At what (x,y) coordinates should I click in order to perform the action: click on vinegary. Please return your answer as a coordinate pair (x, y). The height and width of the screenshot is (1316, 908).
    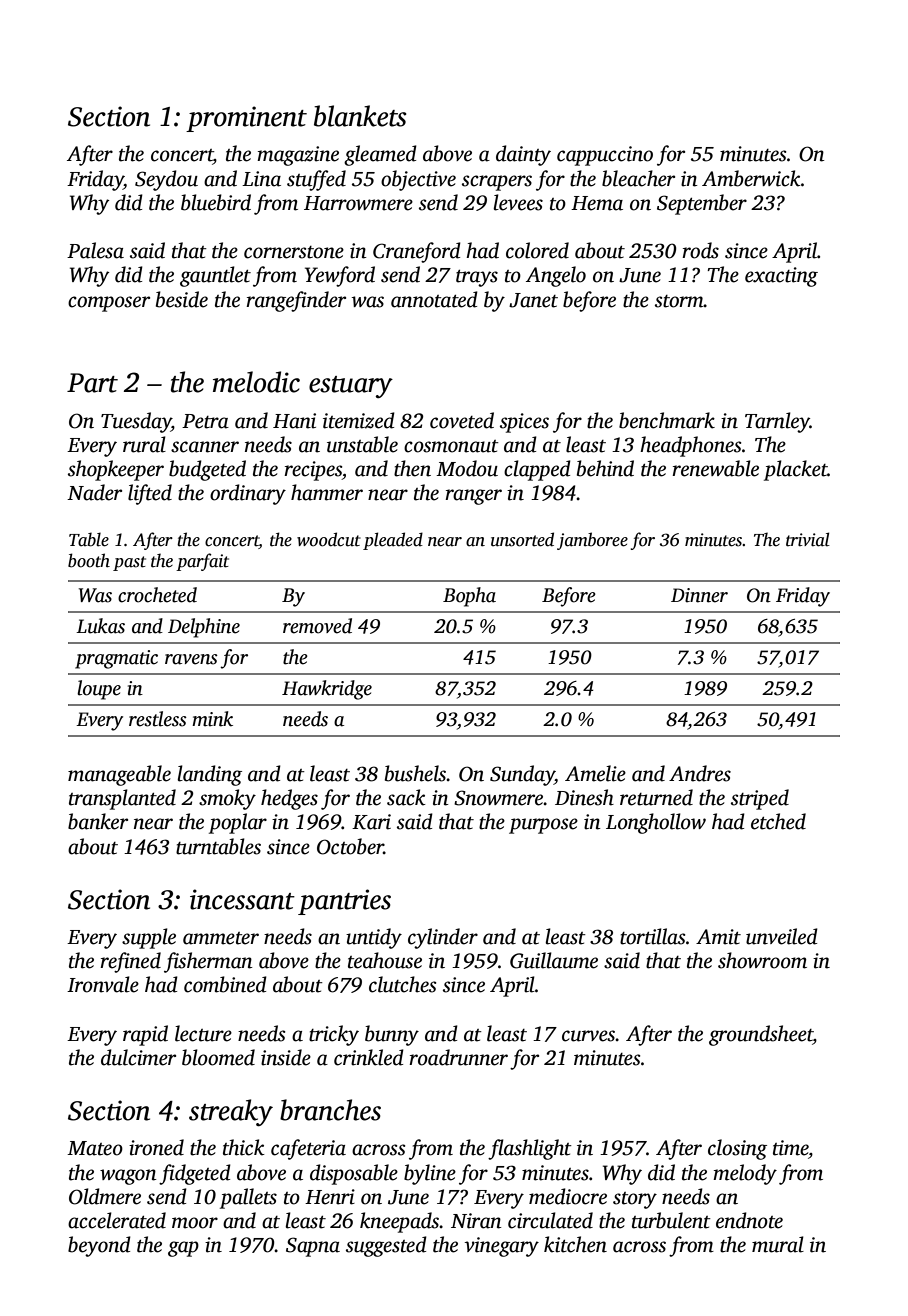
    Looking at the image, I should click on (501, 1247).
